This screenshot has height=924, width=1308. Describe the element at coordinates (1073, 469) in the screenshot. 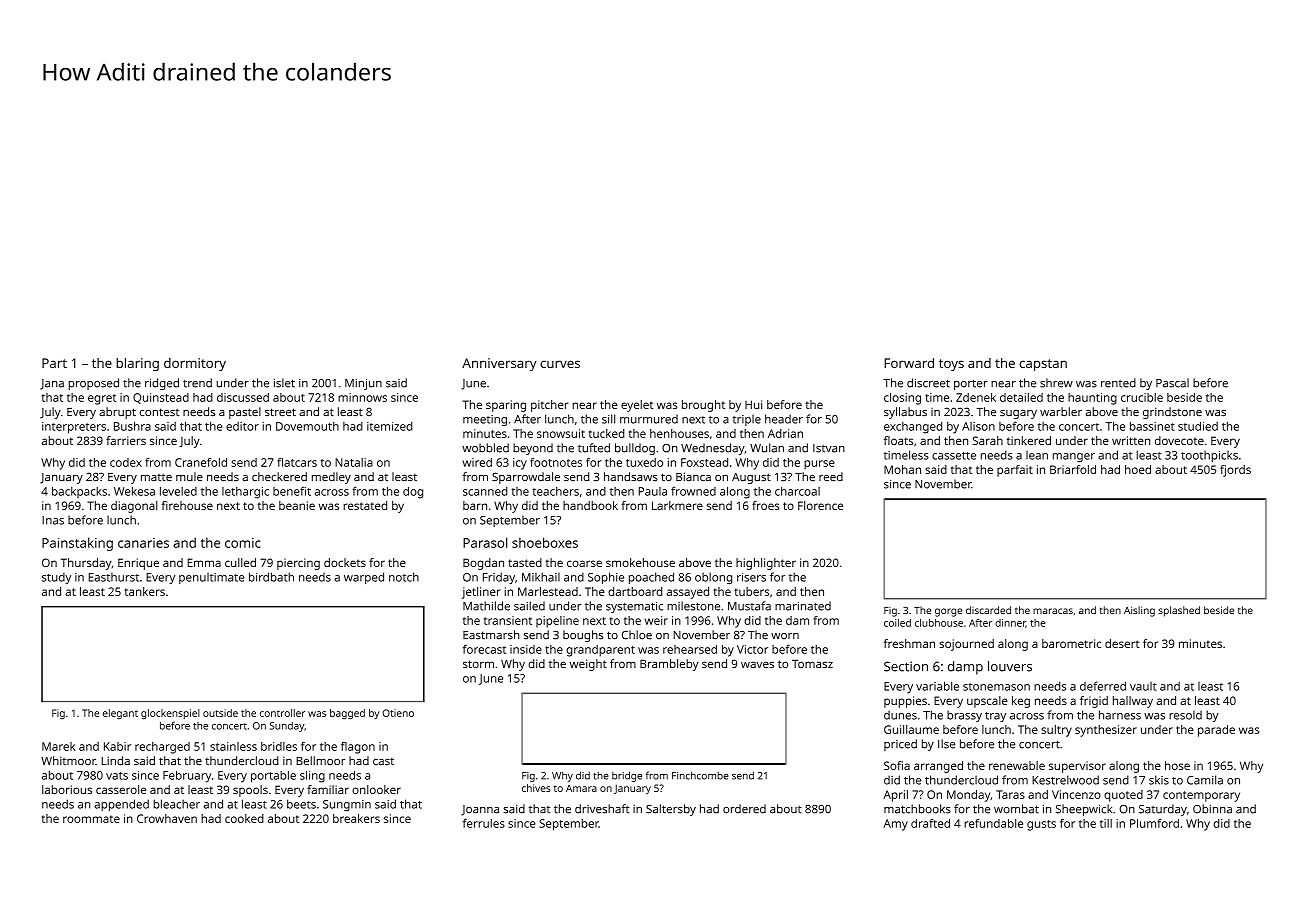

I see `Briarfold` at that location.
